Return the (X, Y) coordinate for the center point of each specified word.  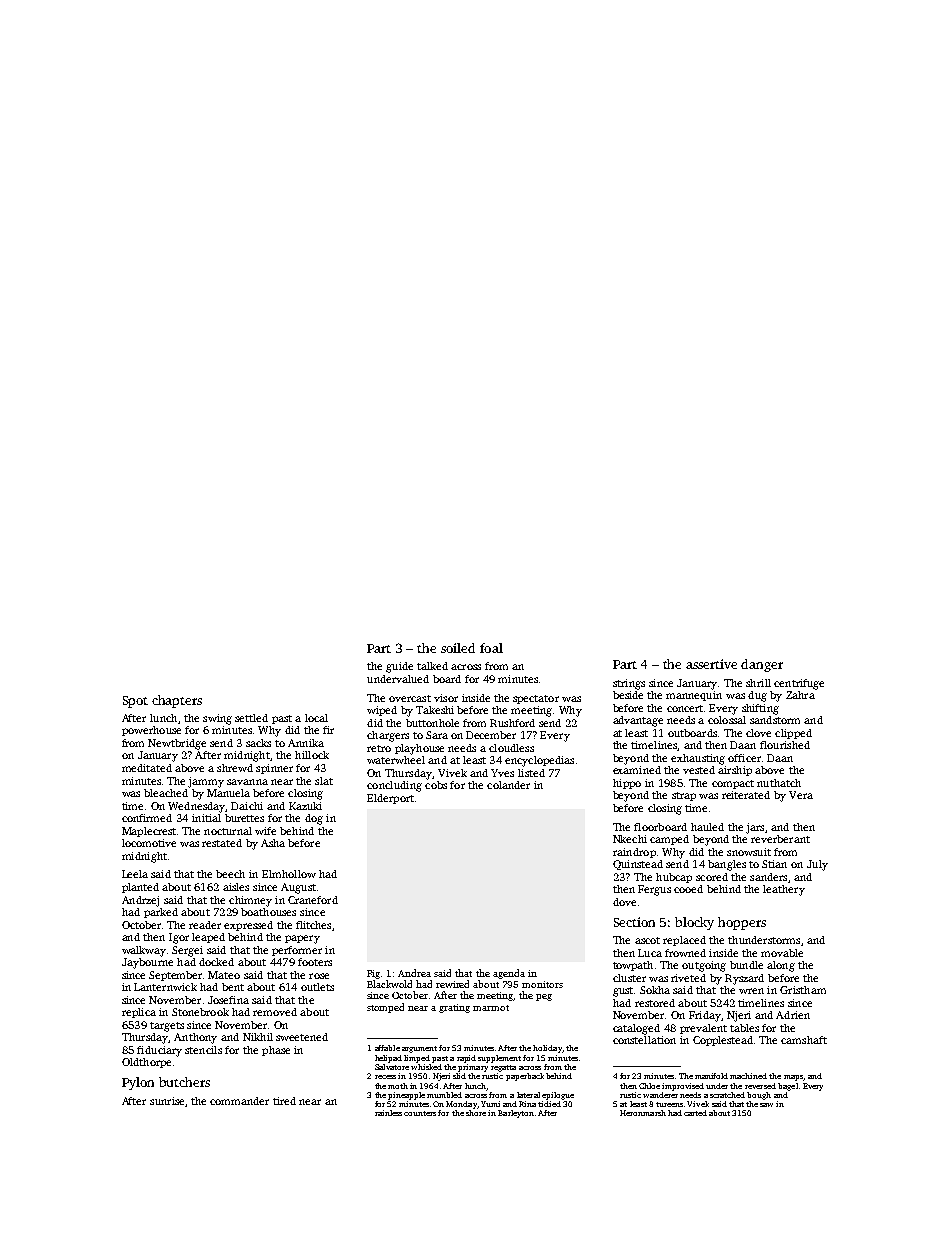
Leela (135, 874)
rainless (388, 1113)
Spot (135, 702)
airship (735, 771)
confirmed (147, 818)
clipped (793, 734)
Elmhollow (289, 874)
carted (695, 1113)
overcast (410, 698)
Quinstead (638, 865)
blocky (694, 923)
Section (634, 922)
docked (216, 962)
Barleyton (516, 1114)
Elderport (390, 799)
